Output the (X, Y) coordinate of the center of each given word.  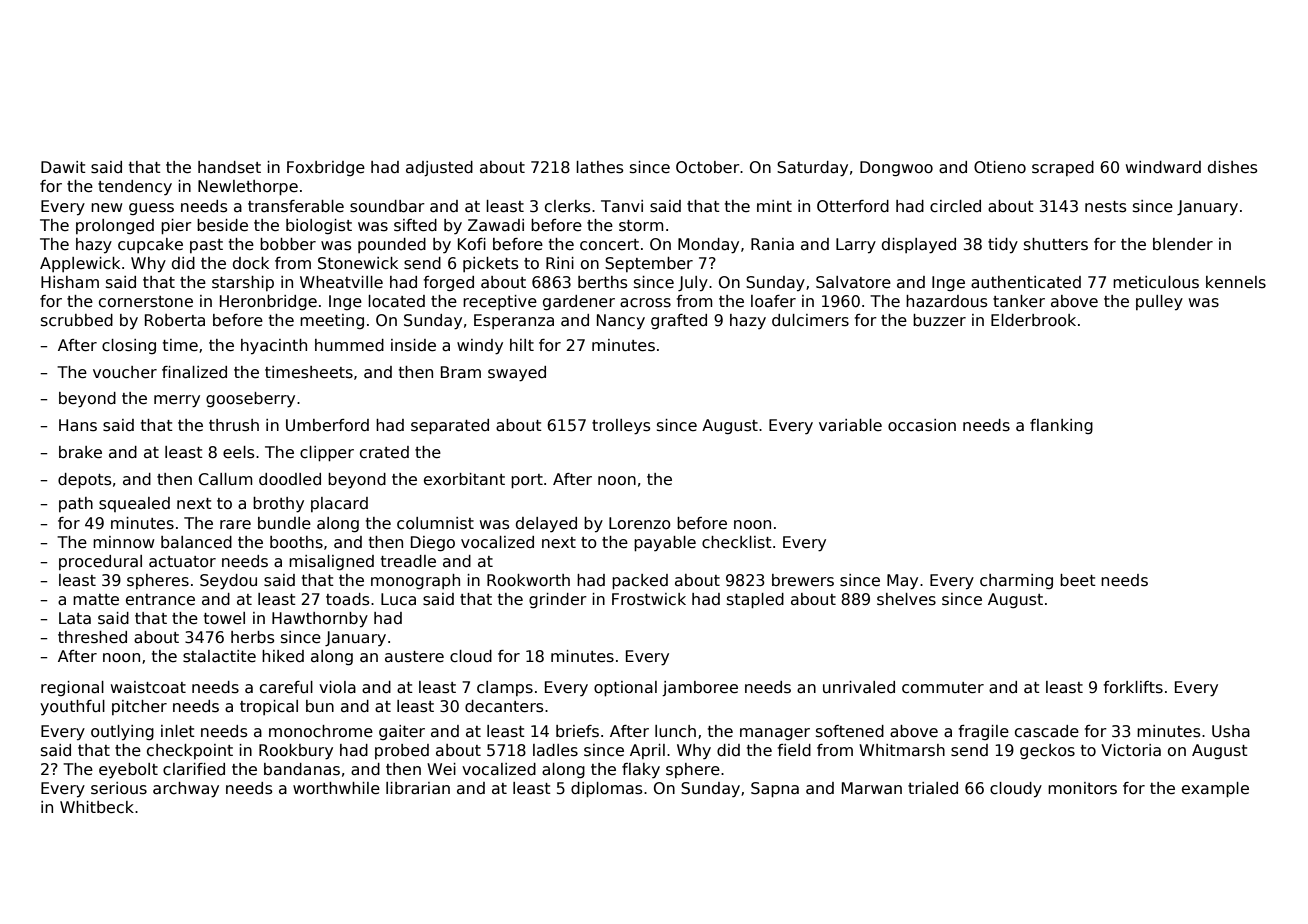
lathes (600, 167)
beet (1078, 580)
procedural (100, 562)
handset (229, 167)
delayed (546, 524)
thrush (234, 425)
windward (1163, 167)
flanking (1061, 426)
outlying (122, 732)
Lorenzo (640, 523)
